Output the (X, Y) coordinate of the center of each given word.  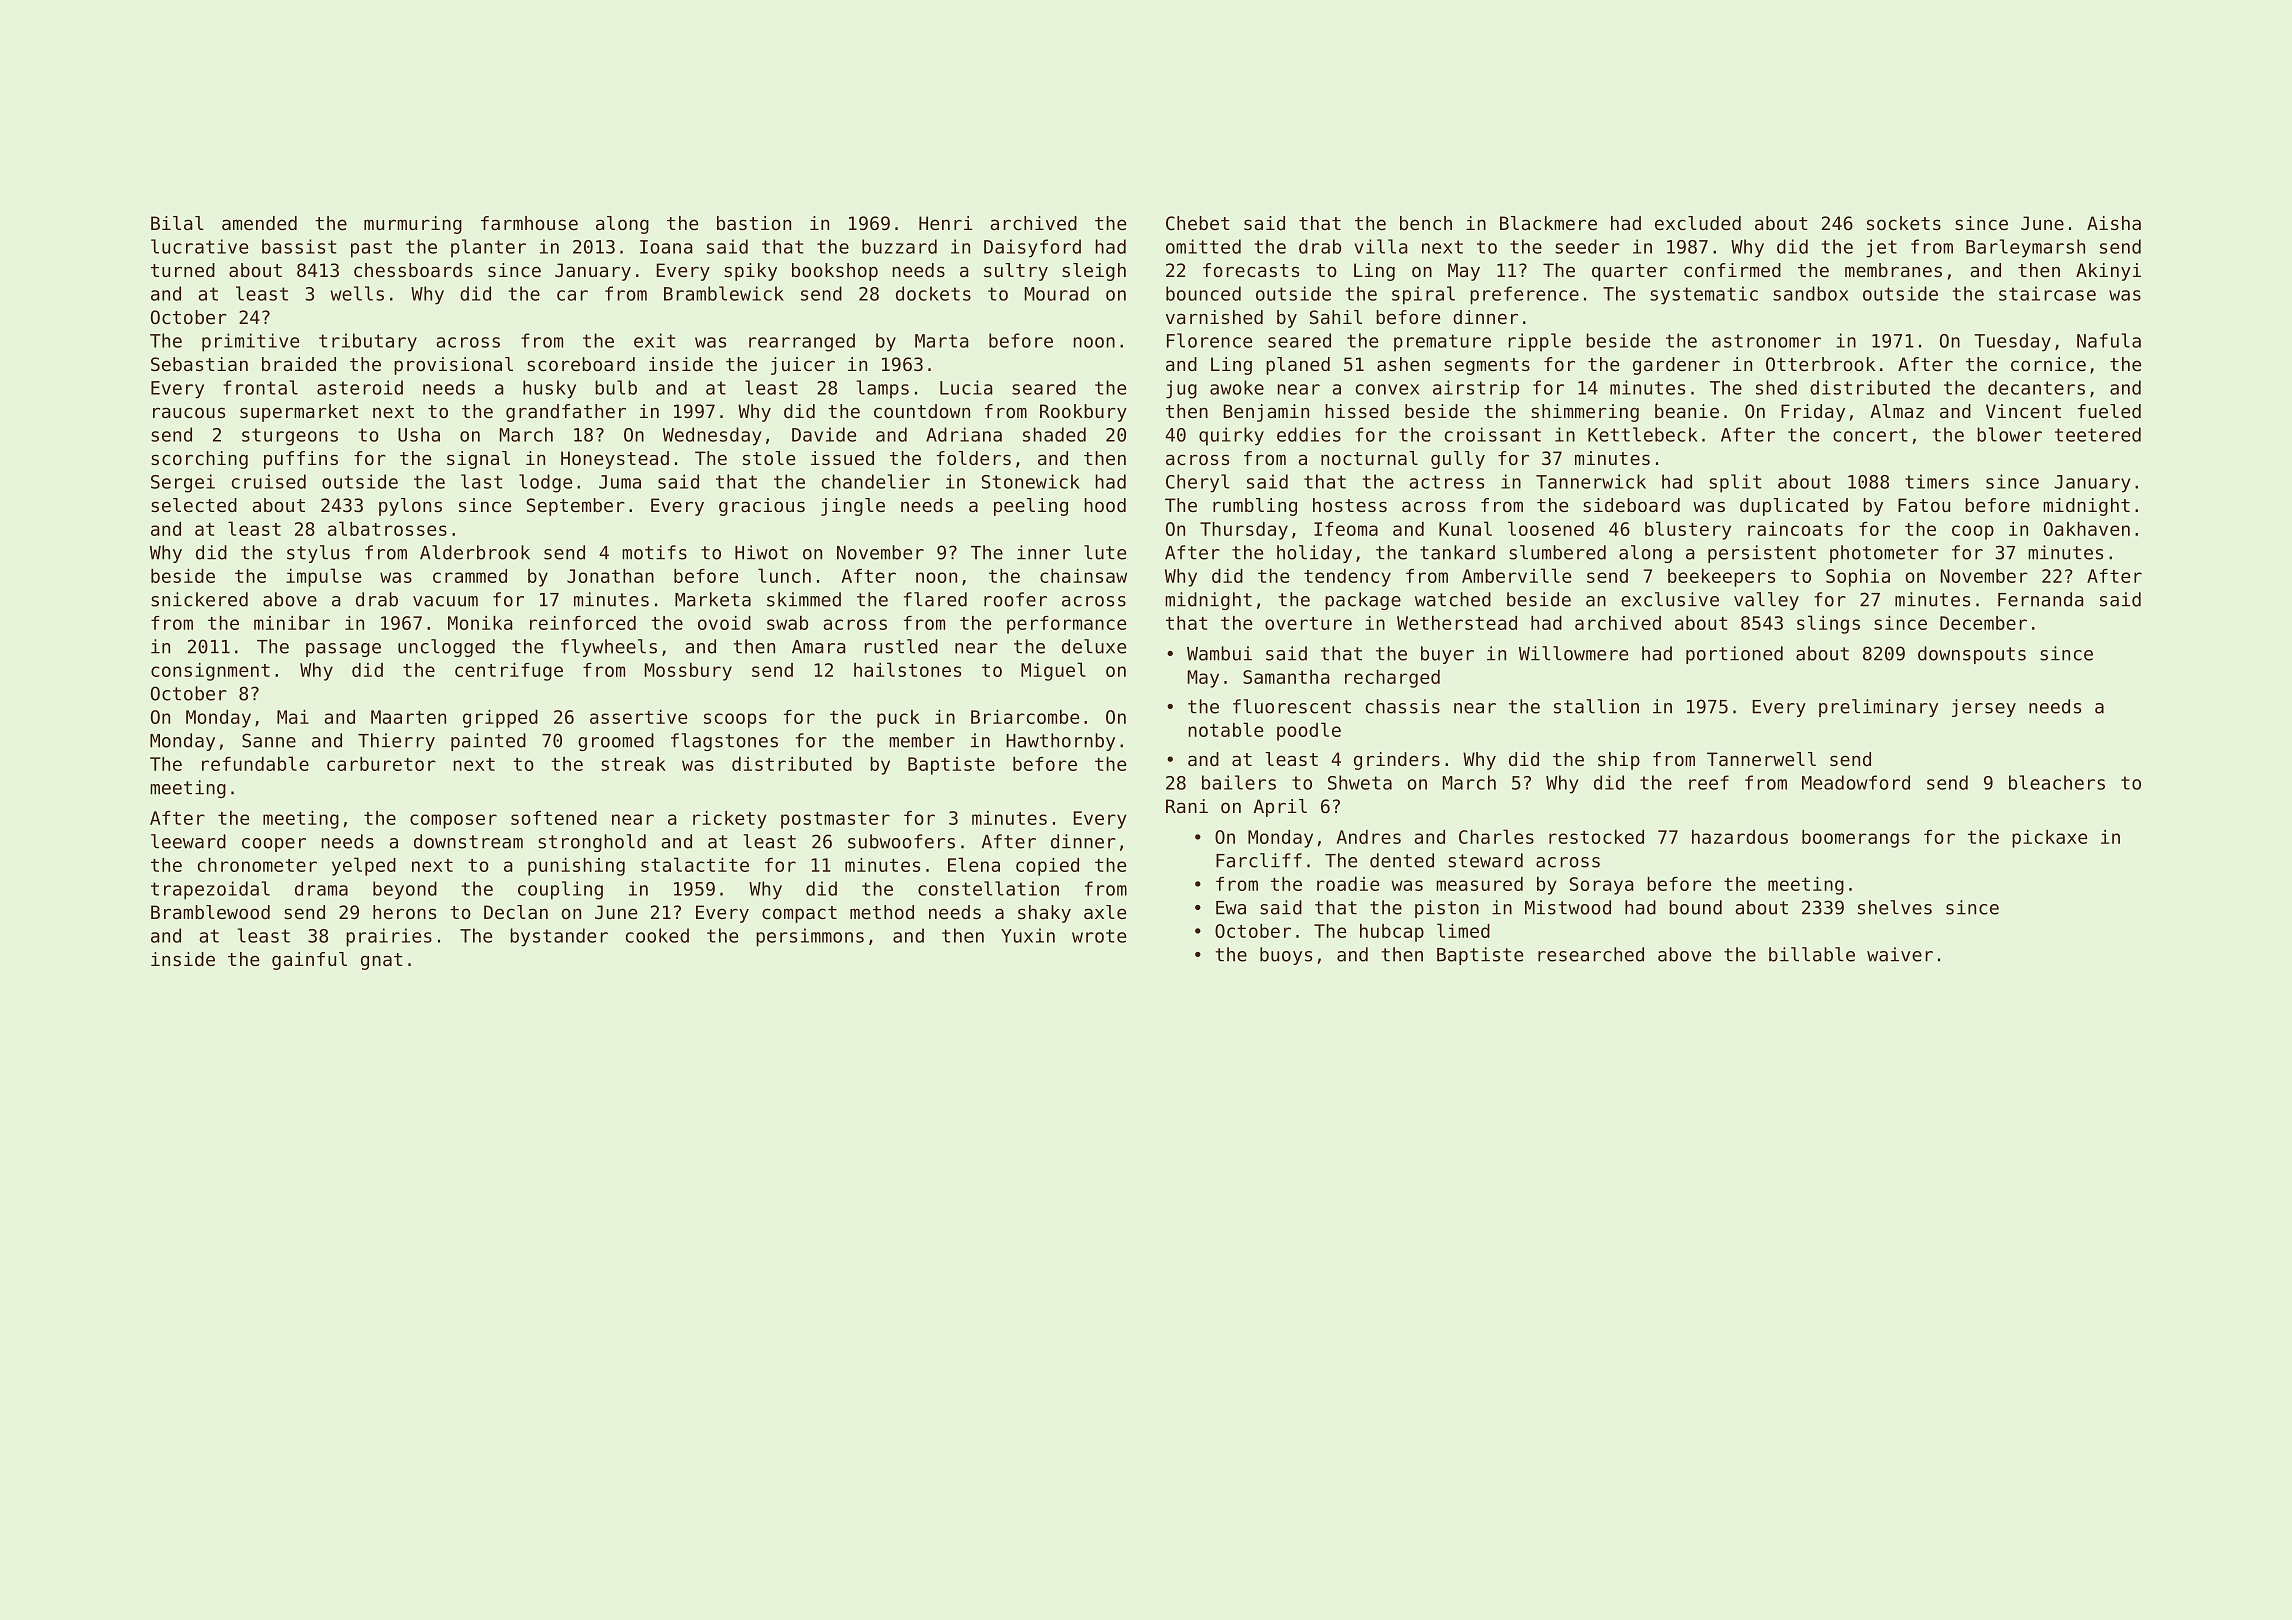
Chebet (1198, 223)
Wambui (1219, 653)
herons (404, 912)
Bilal (177, 223)
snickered (199, 599)
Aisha (2114, 223)
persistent (1762, 554)
